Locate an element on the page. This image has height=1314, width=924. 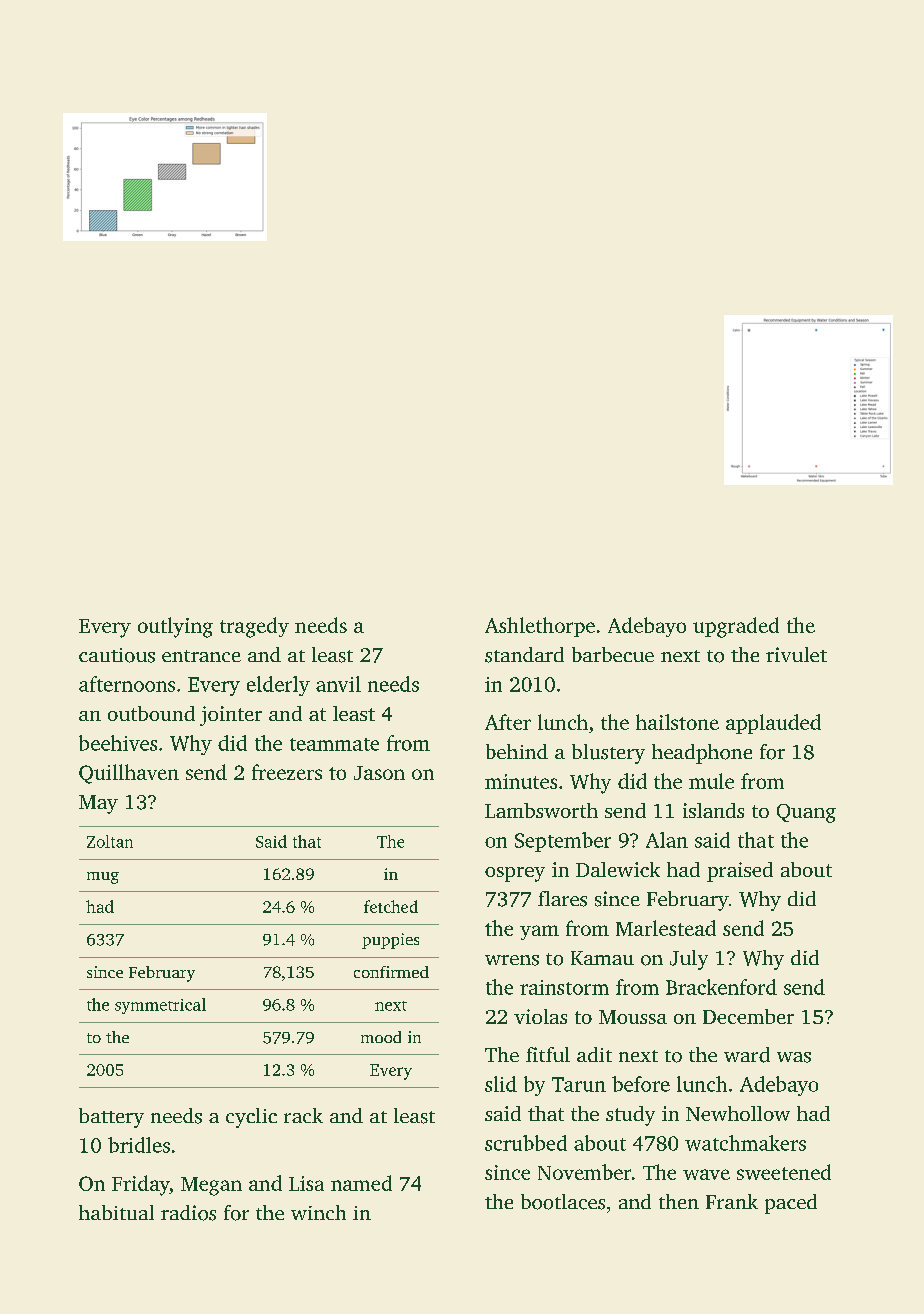
applauded is located at coordinates (773, 724).
